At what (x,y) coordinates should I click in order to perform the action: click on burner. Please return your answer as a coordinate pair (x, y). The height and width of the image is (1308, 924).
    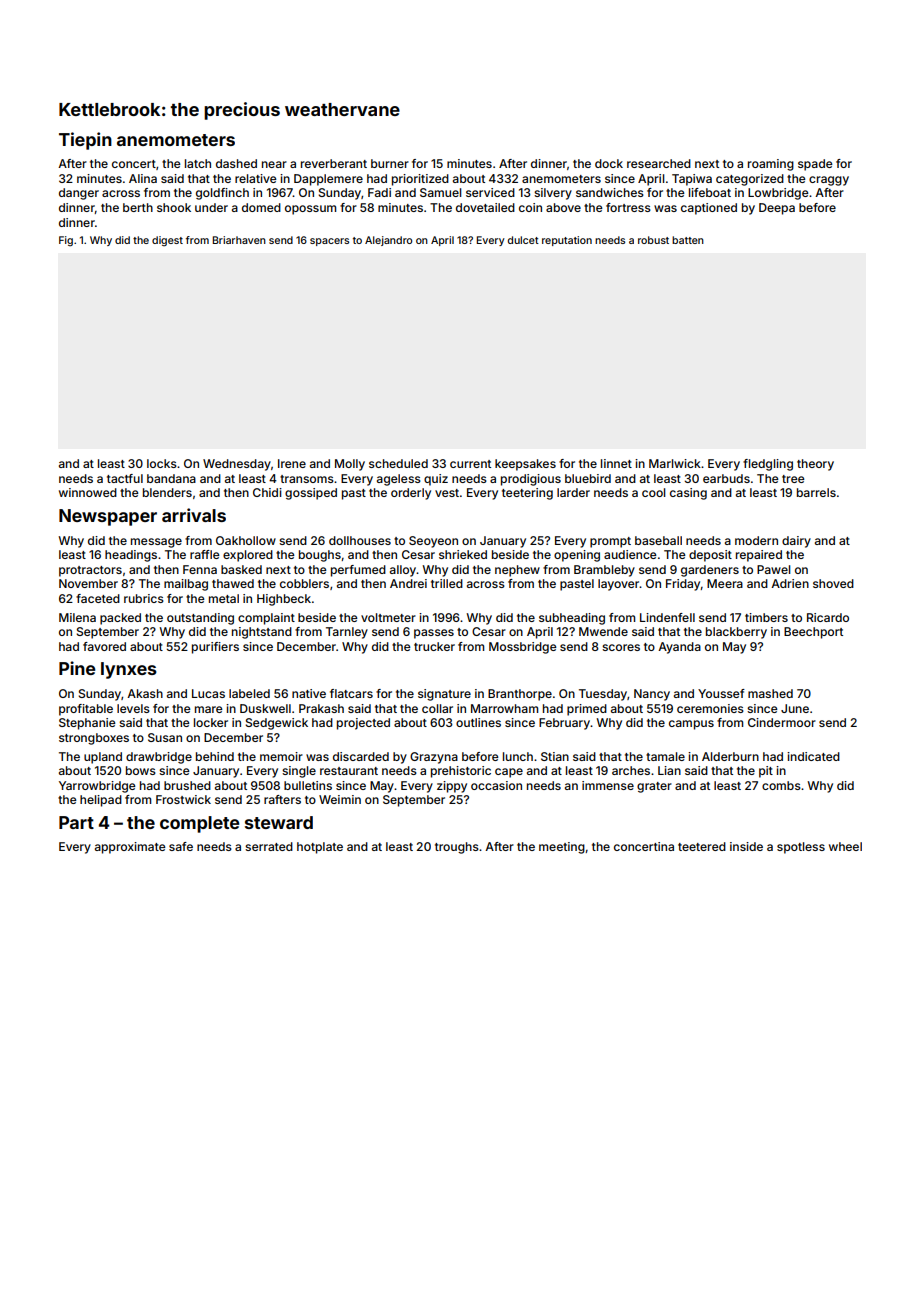
    Looking at the image, I should click on (390, 163).
